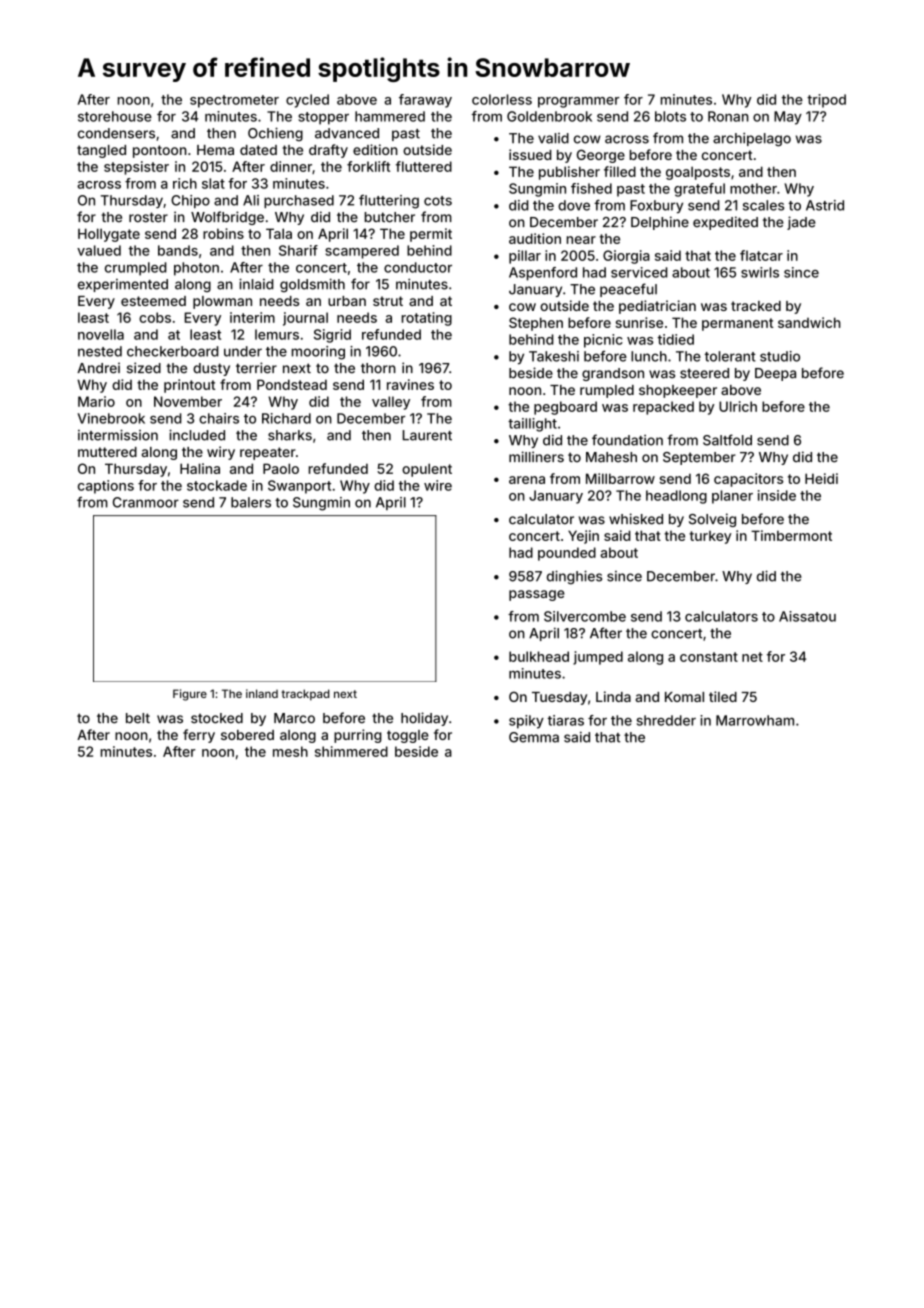 This document has width=924, height=1308. I want to click on nested, so click(100, 351).
